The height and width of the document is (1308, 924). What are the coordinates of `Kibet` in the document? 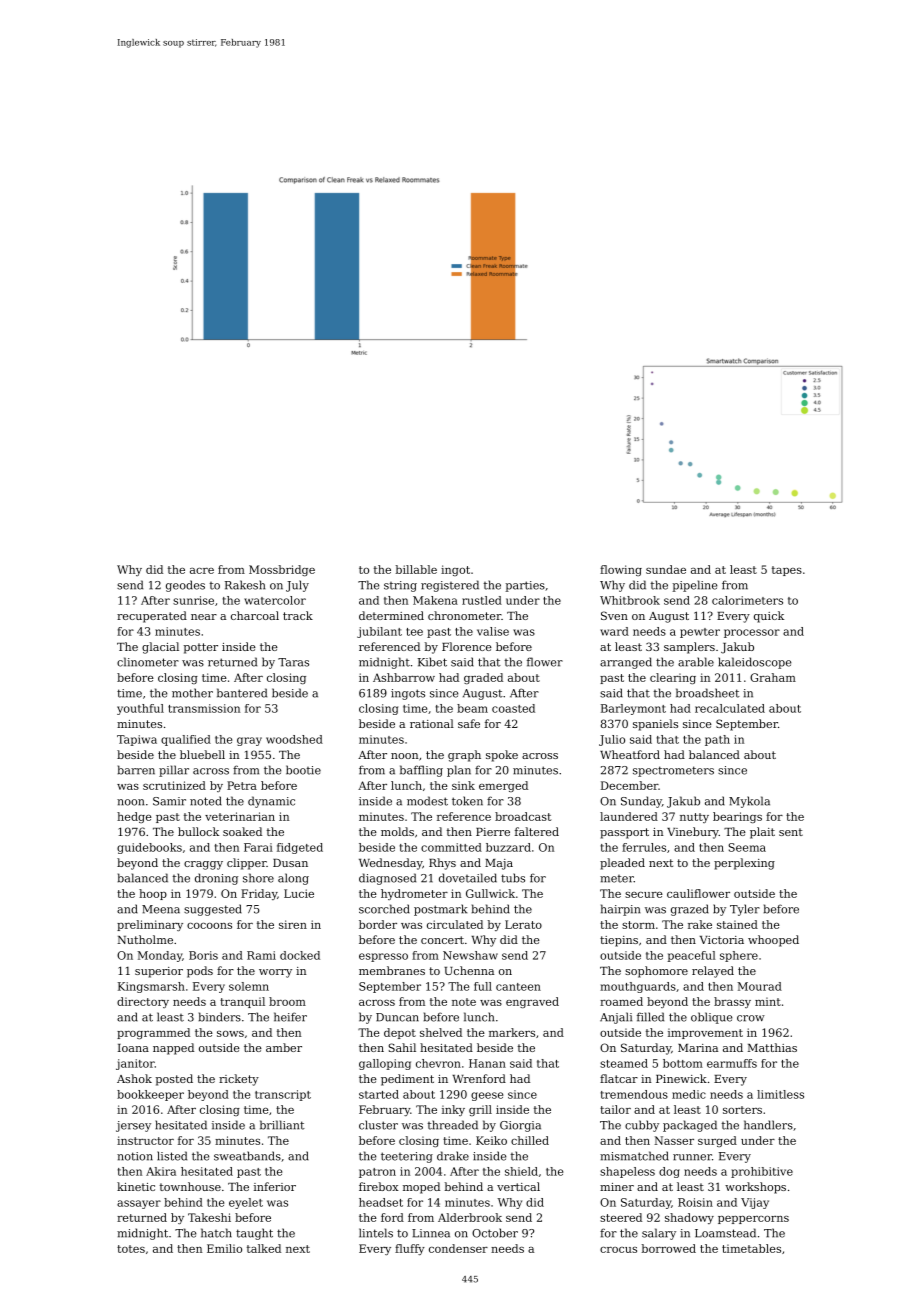 It's located at (432, 662).
